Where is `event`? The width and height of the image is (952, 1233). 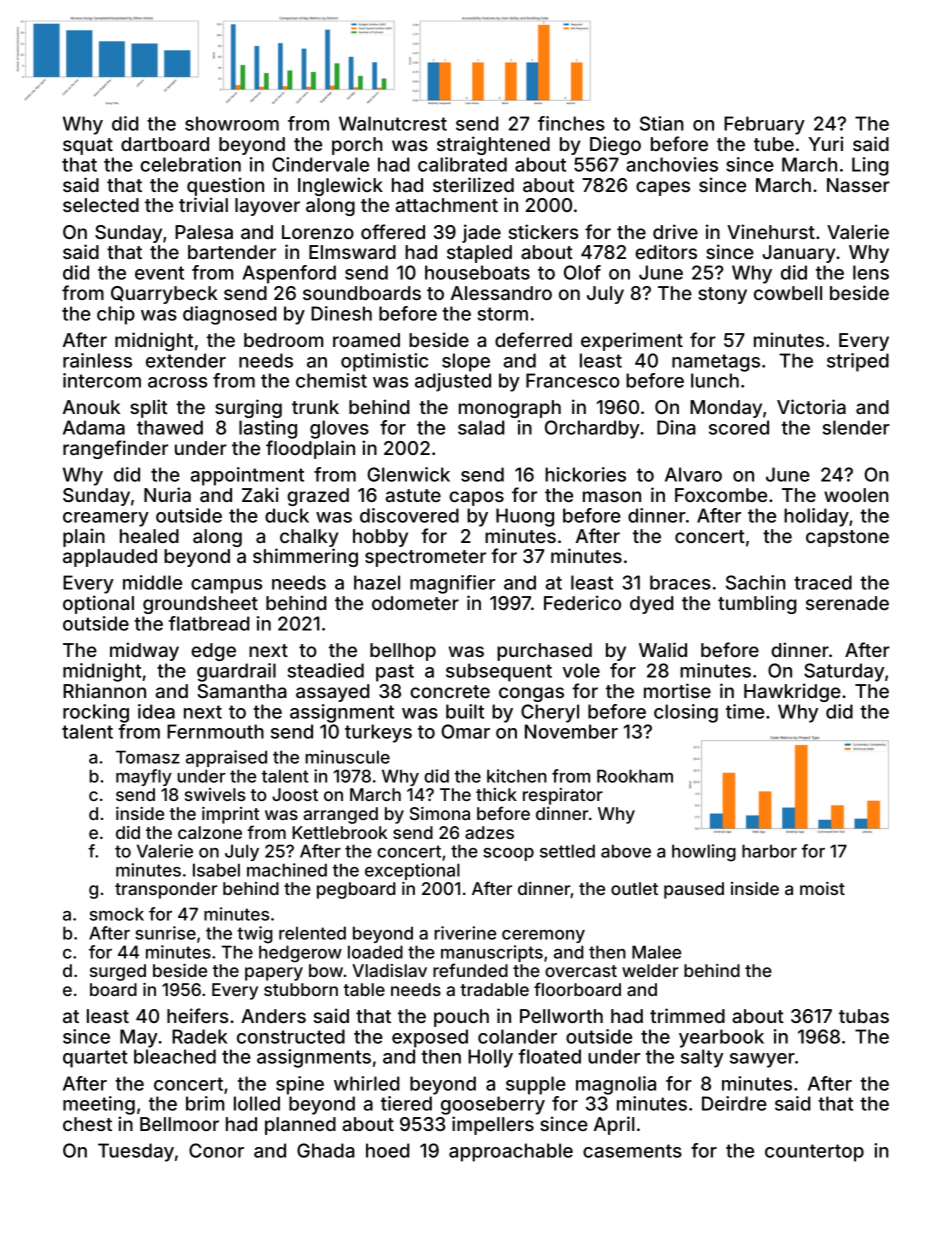 event is located at coordinates (159, 273).
